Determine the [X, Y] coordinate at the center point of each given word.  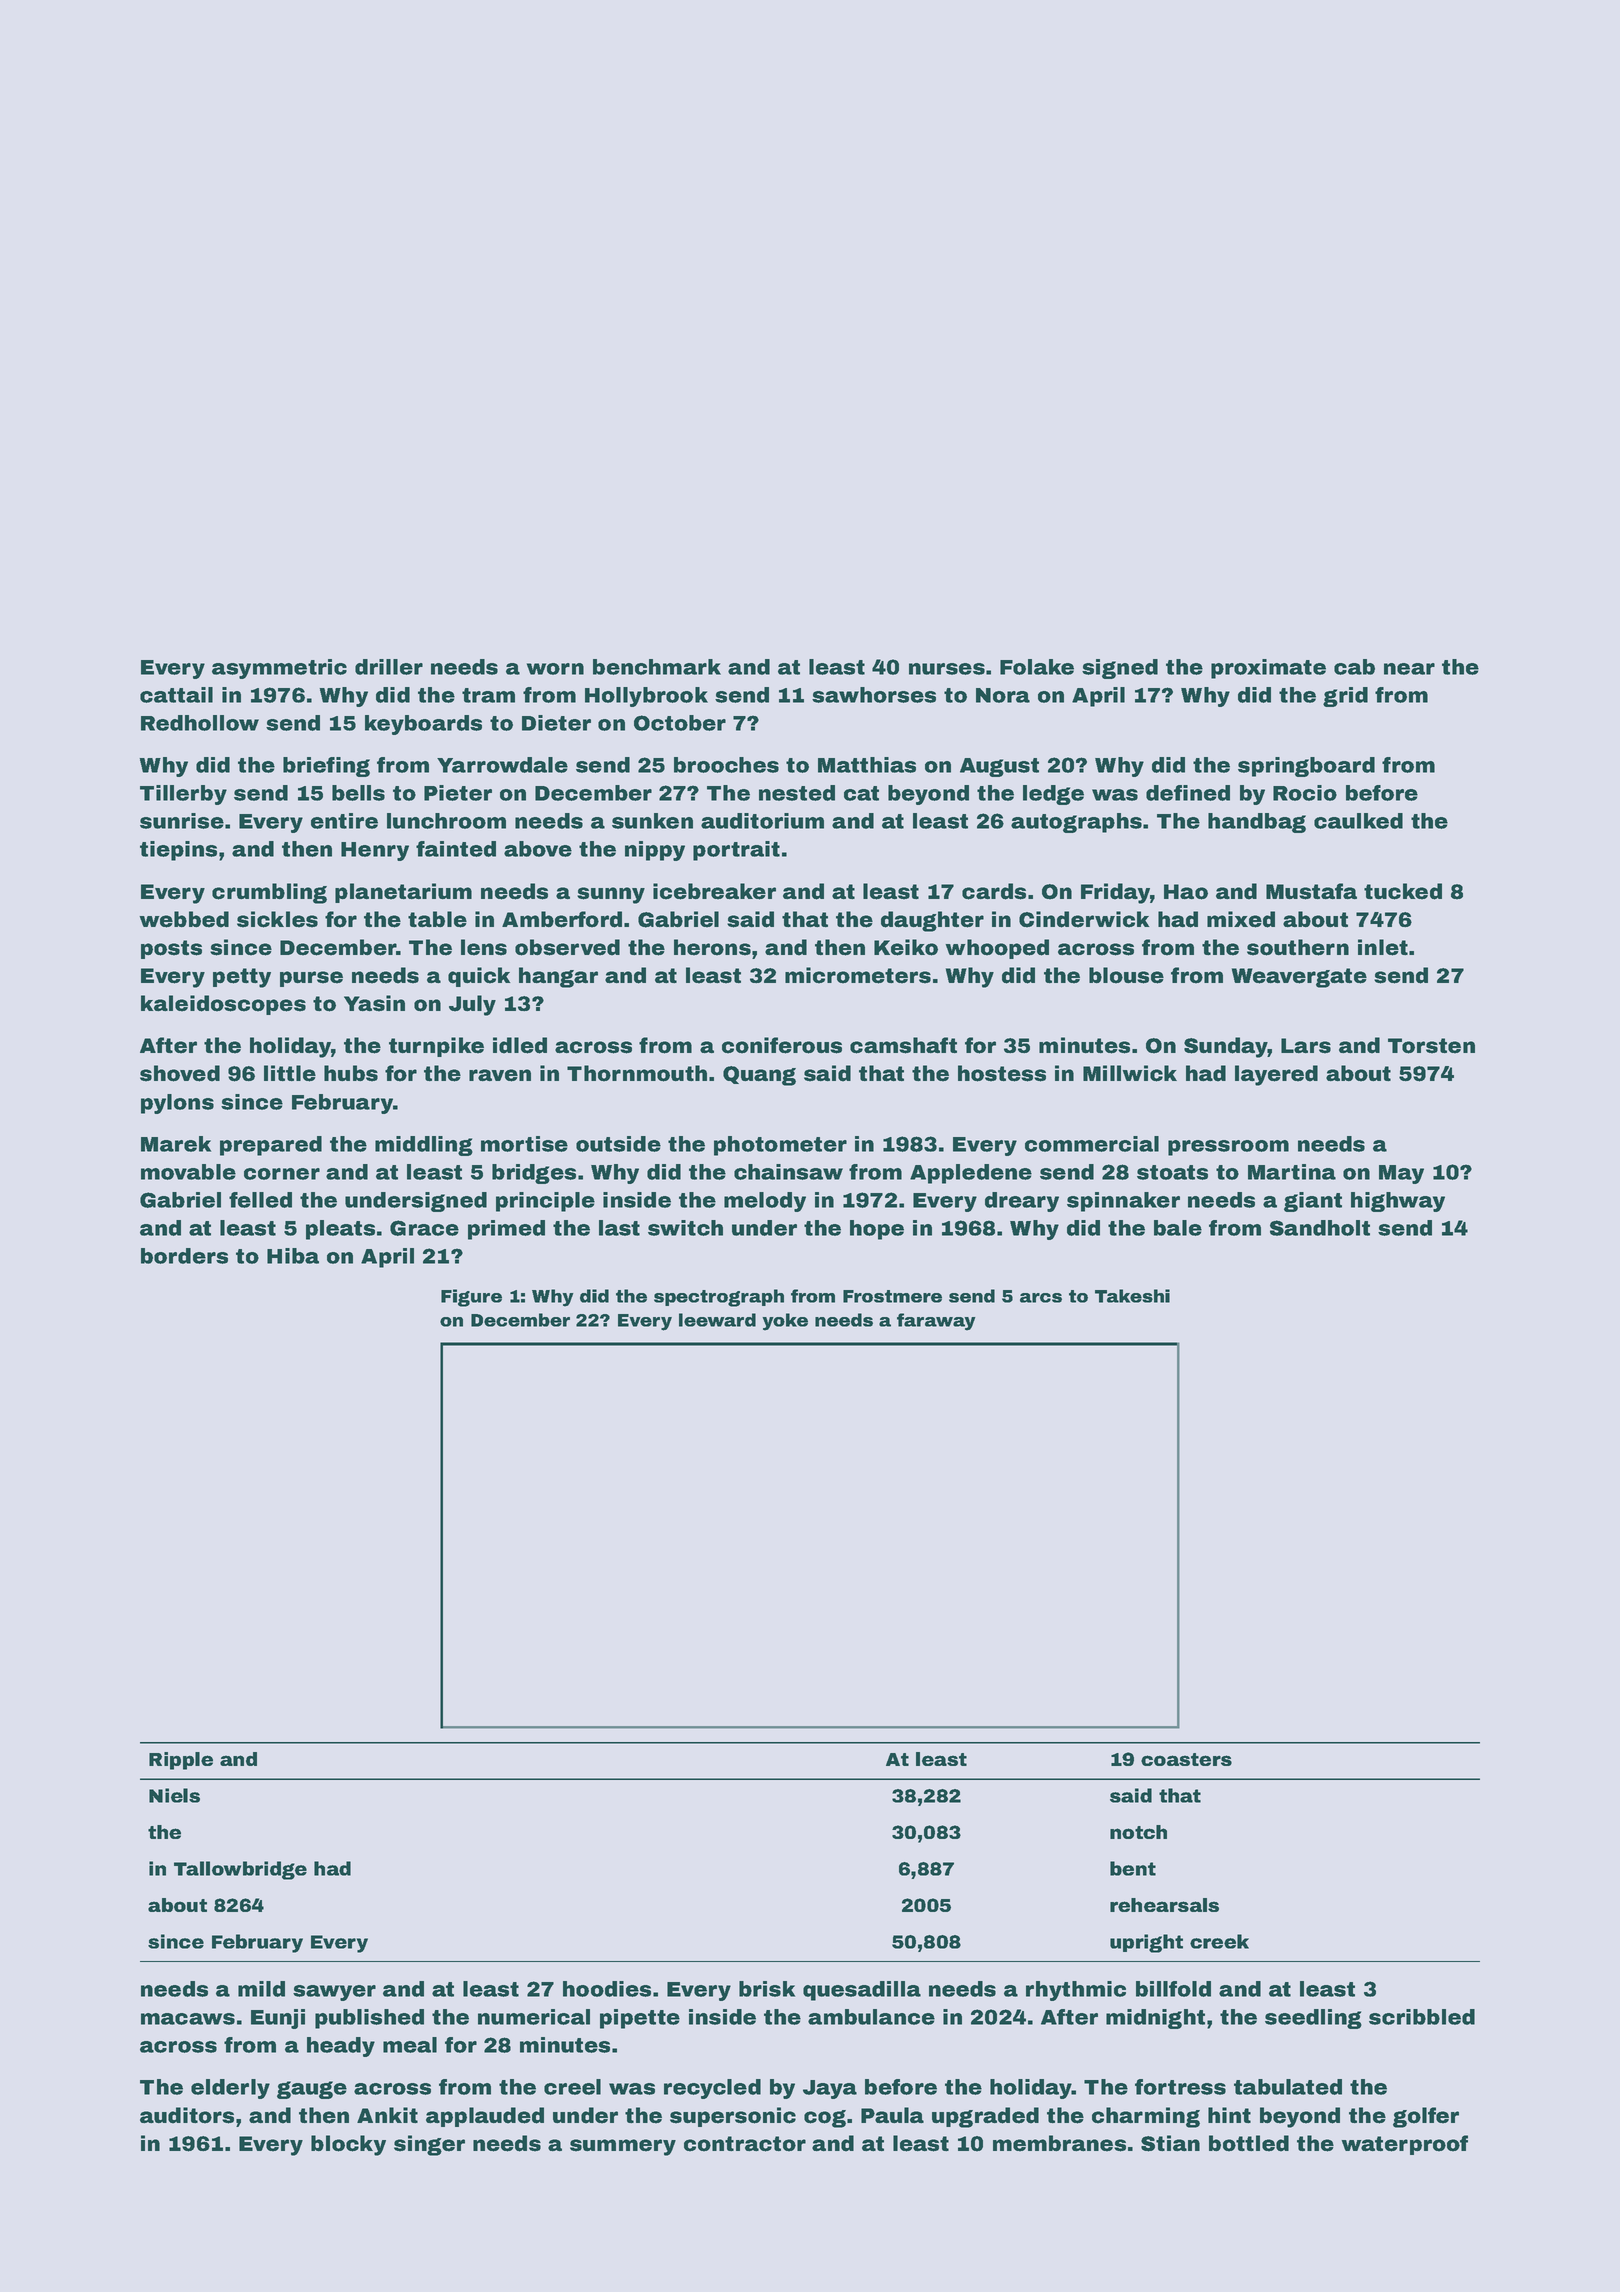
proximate [1268, 669]
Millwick [1130, 1073]
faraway [936, 1322]
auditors [187, 2115]
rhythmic [1076, 1991]
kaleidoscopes [223, 1005]
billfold [1173, 1989]
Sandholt [1320, 1228]
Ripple [181, 1761]
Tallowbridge [240, 1870]
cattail [176, 695]
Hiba [293, 1256]
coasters [1186, 1759]
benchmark [657, 667]
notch [1138, 1832]
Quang [759, 1076]
